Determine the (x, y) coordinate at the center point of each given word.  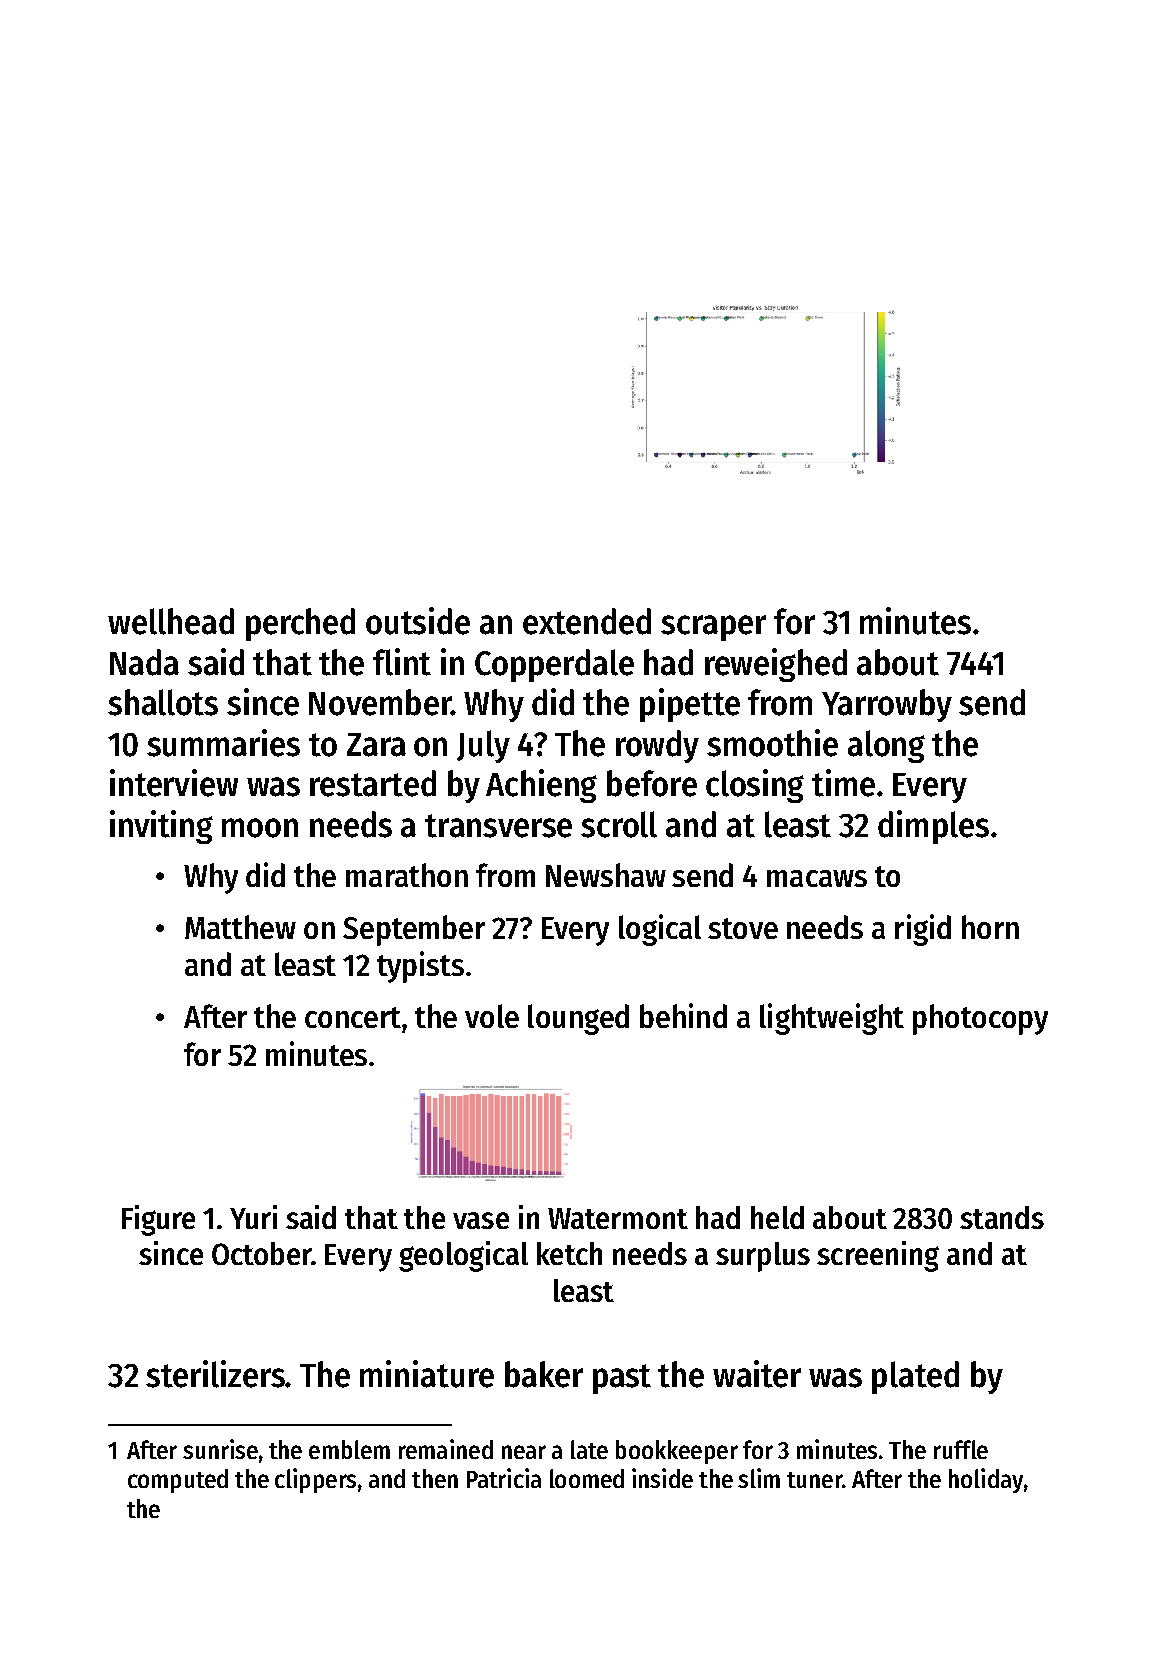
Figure (158, 1220)
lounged (578, 1019)
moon (260, 828)
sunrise (220, 1449)
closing (755, 786)
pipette (690, 705)
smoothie (772, 743)
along (886, 746)
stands (1002, 1217)
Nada (144, 662)
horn (990, 927)
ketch (569, 1253)
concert (353, 1017)
